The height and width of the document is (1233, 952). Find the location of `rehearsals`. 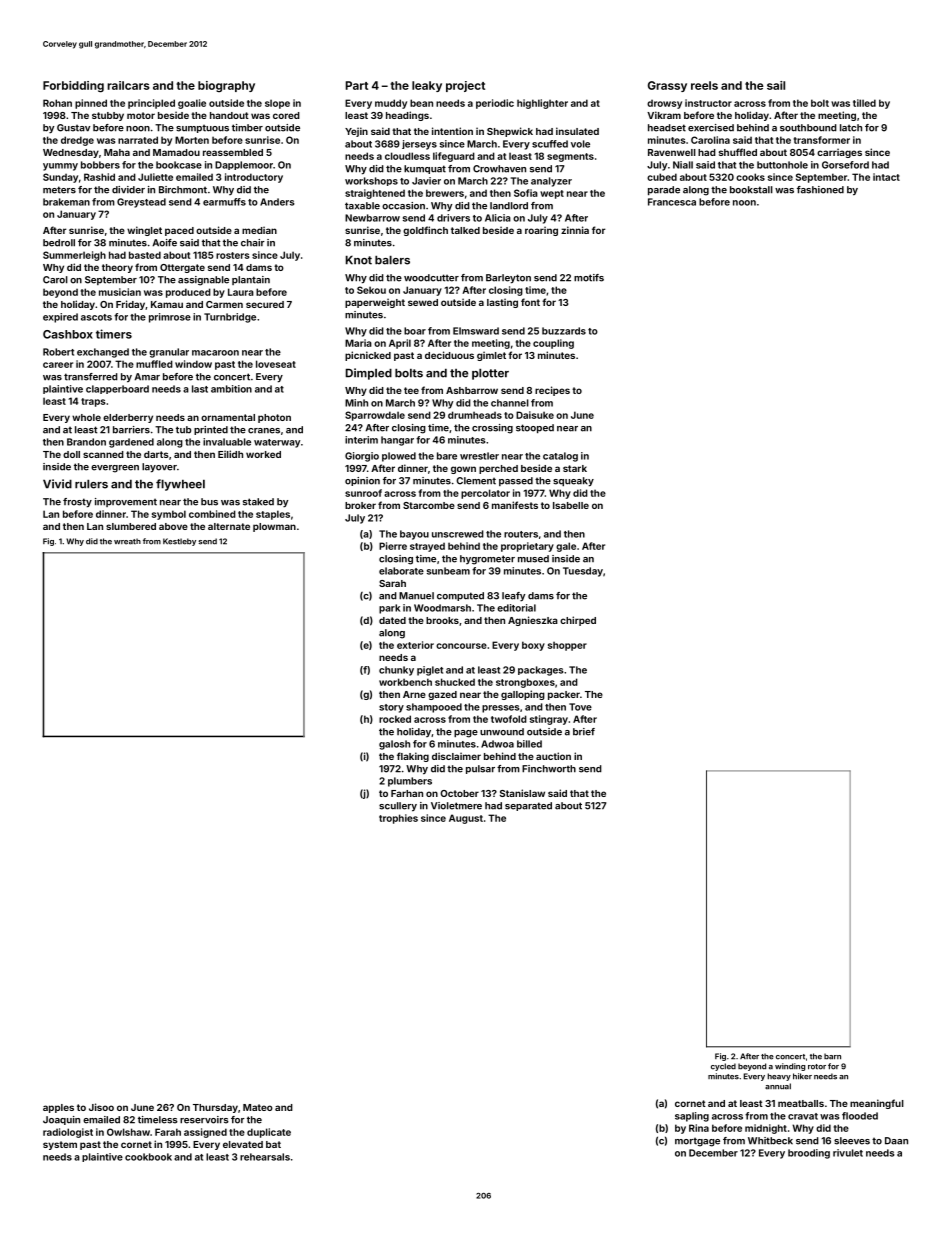

rehearsals is located at coordinates (265, 1157).
